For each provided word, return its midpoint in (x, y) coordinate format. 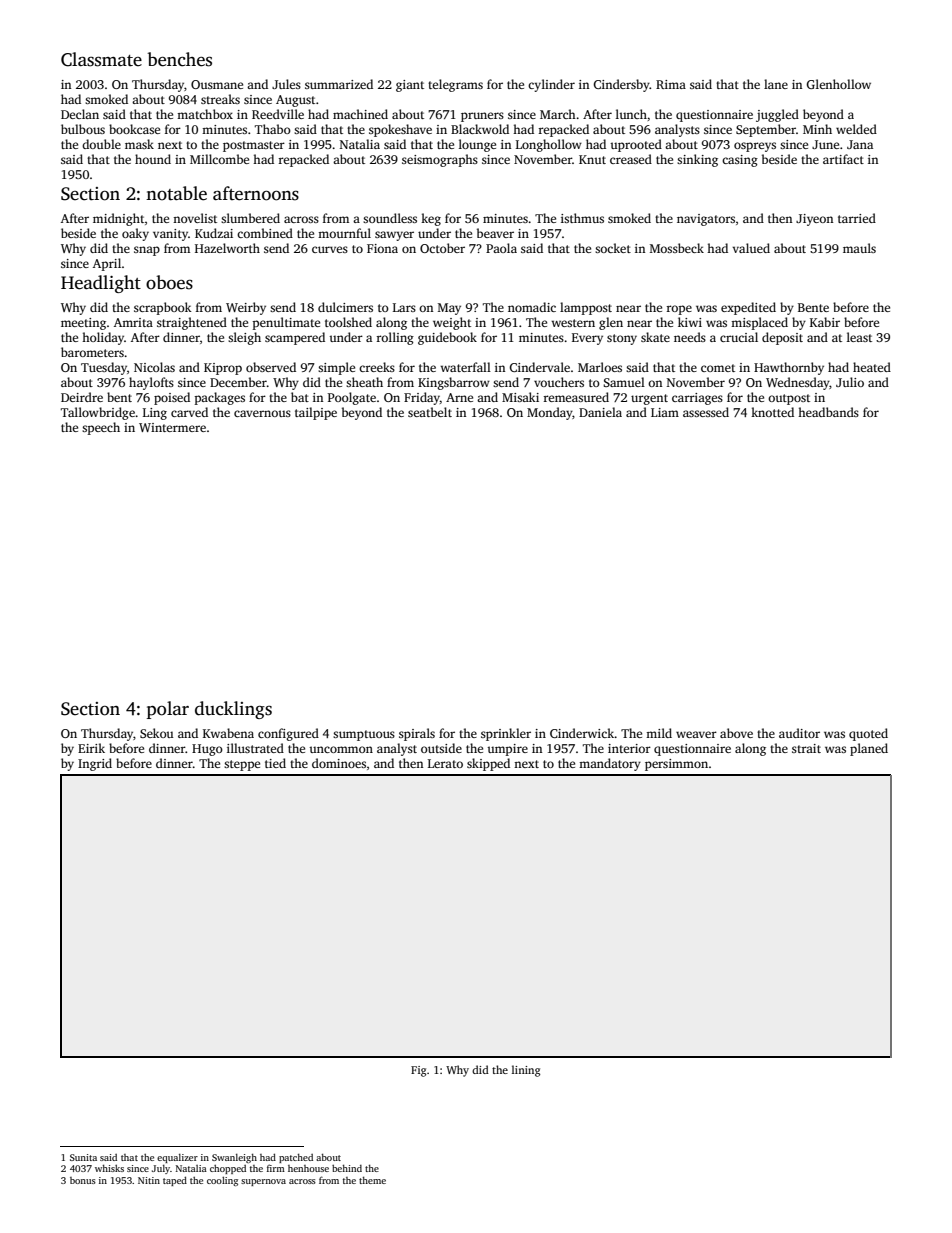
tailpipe (316, 413)
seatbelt (430, 412)
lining (526, 1071)
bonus (83, 1180)
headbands (828, 412)
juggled (777, 115)
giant (410, 86)
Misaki (520, 397)
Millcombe (219, 159)
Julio (850, 382)
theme (372, 1180)
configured (288, 734)
